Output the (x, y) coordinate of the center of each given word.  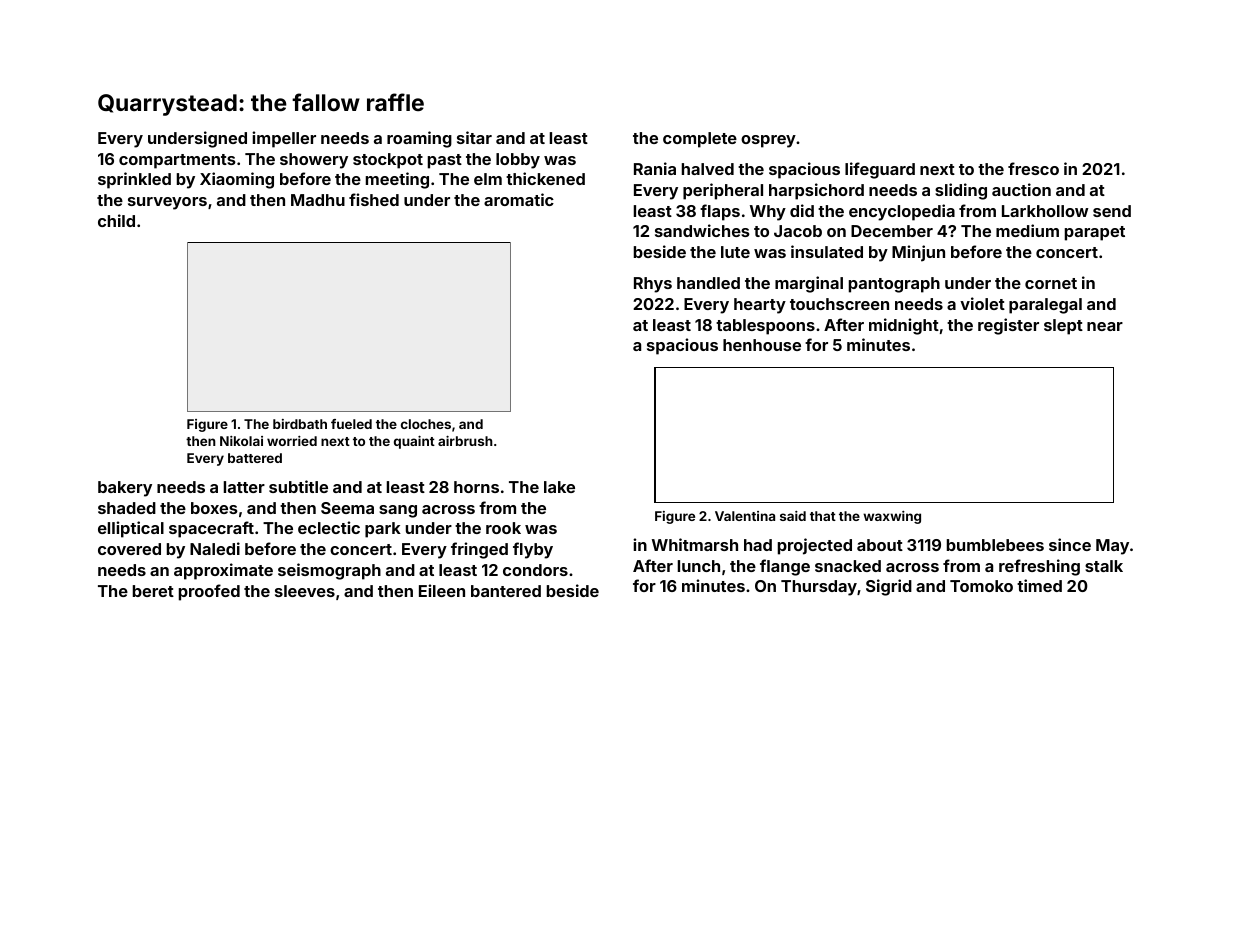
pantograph (894, 285)
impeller (284, 139)
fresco (1033, 168)
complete (700, 140)
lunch (699, 566)
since (1070, 544)
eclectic (329, 527)
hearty (760, 306)
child (116, 220)
